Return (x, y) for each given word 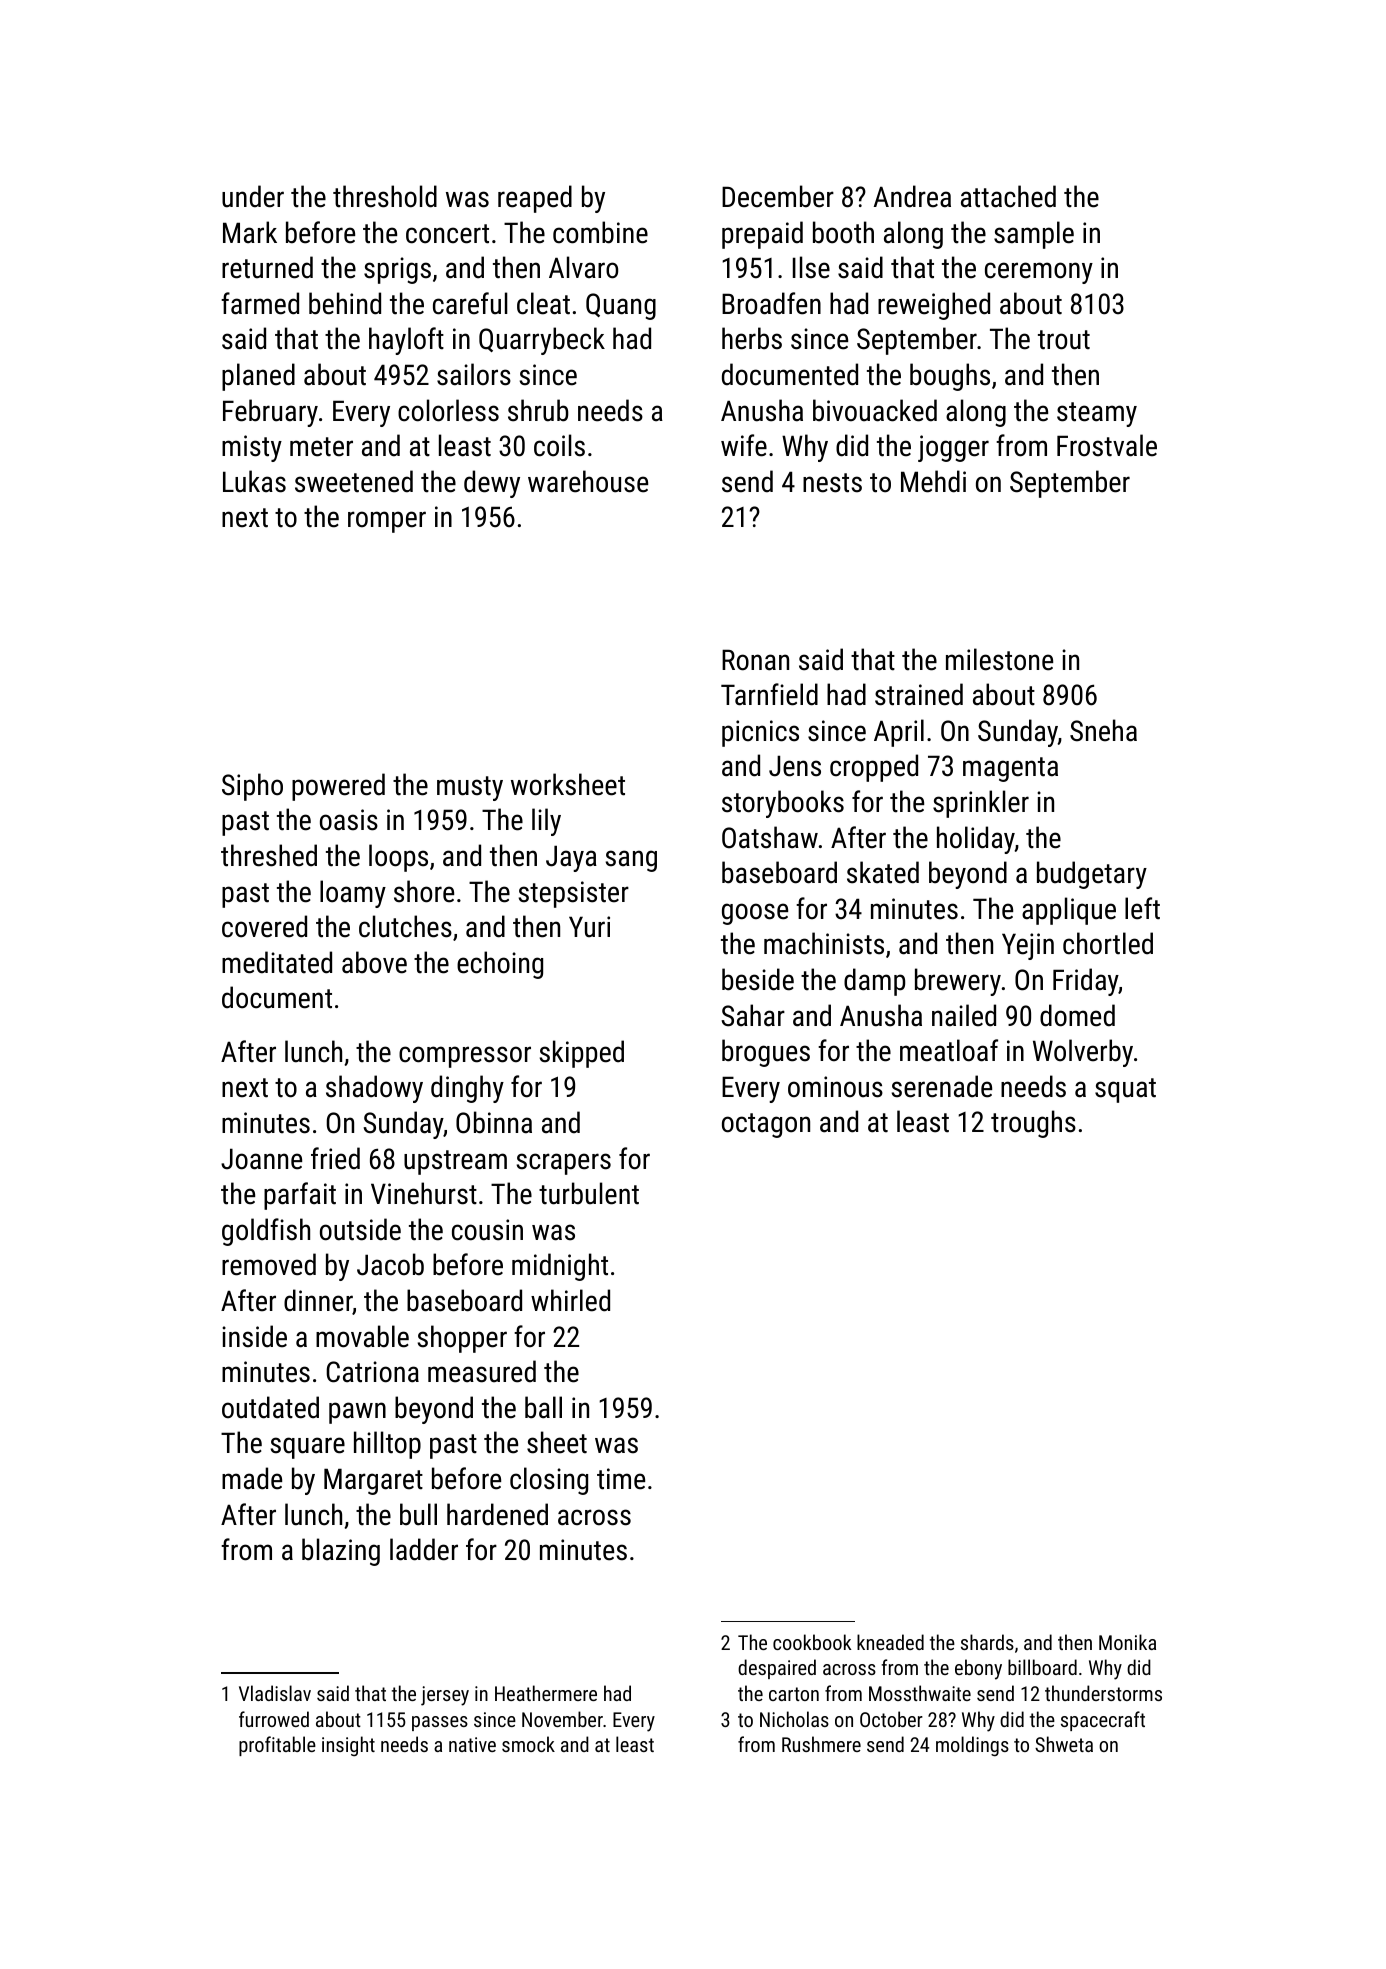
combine (600, 232)
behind (345, 303)
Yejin (1028, 946)
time (621, 1479)
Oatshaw (770, 837)
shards (987, 1642)
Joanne (261, 1159)
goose (755, 914)
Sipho (252, 787)
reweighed (934, 306)
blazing (341, 1552)
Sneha (1103, 730)
